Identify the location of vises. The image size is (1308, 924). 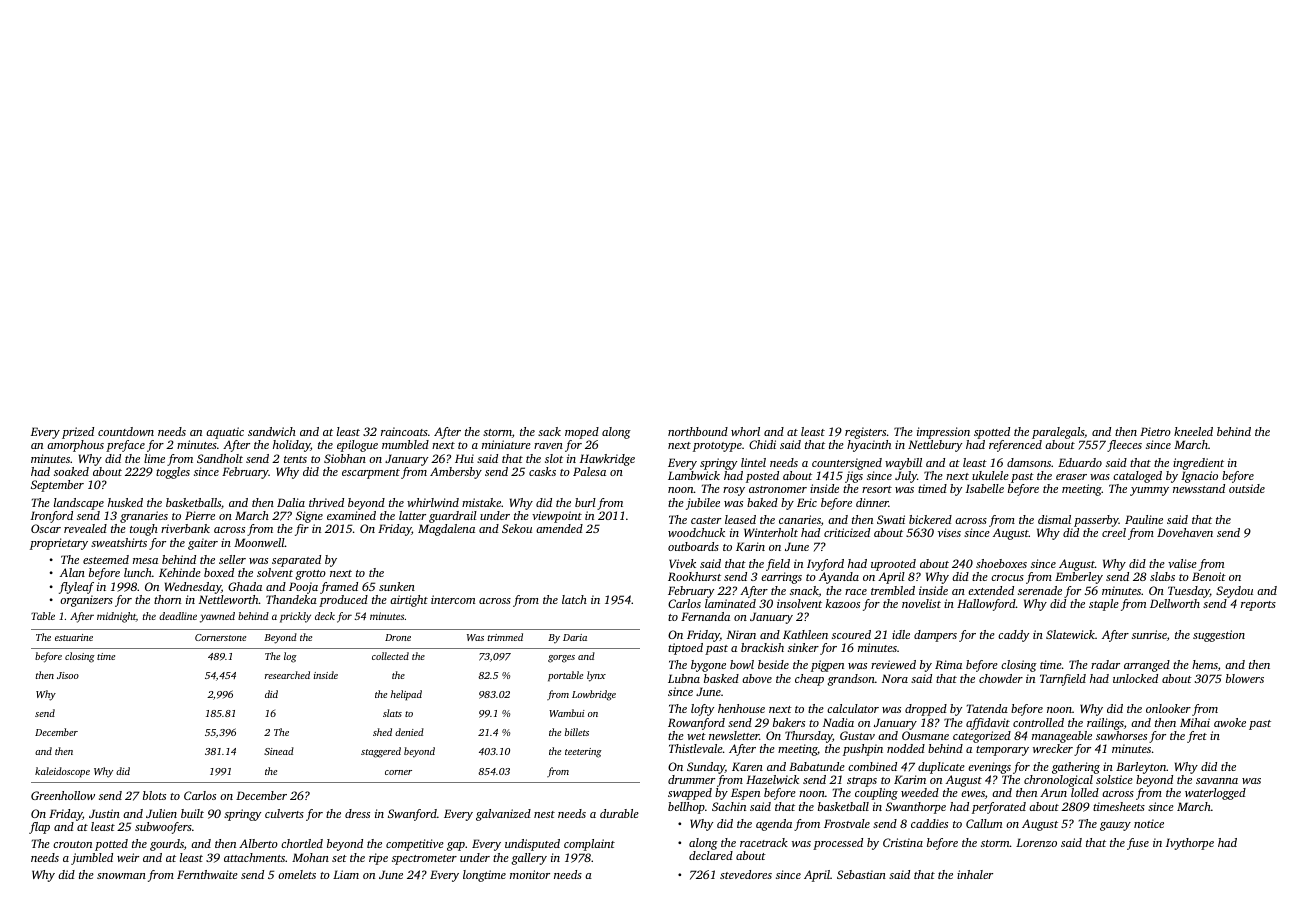
(949, 532).
